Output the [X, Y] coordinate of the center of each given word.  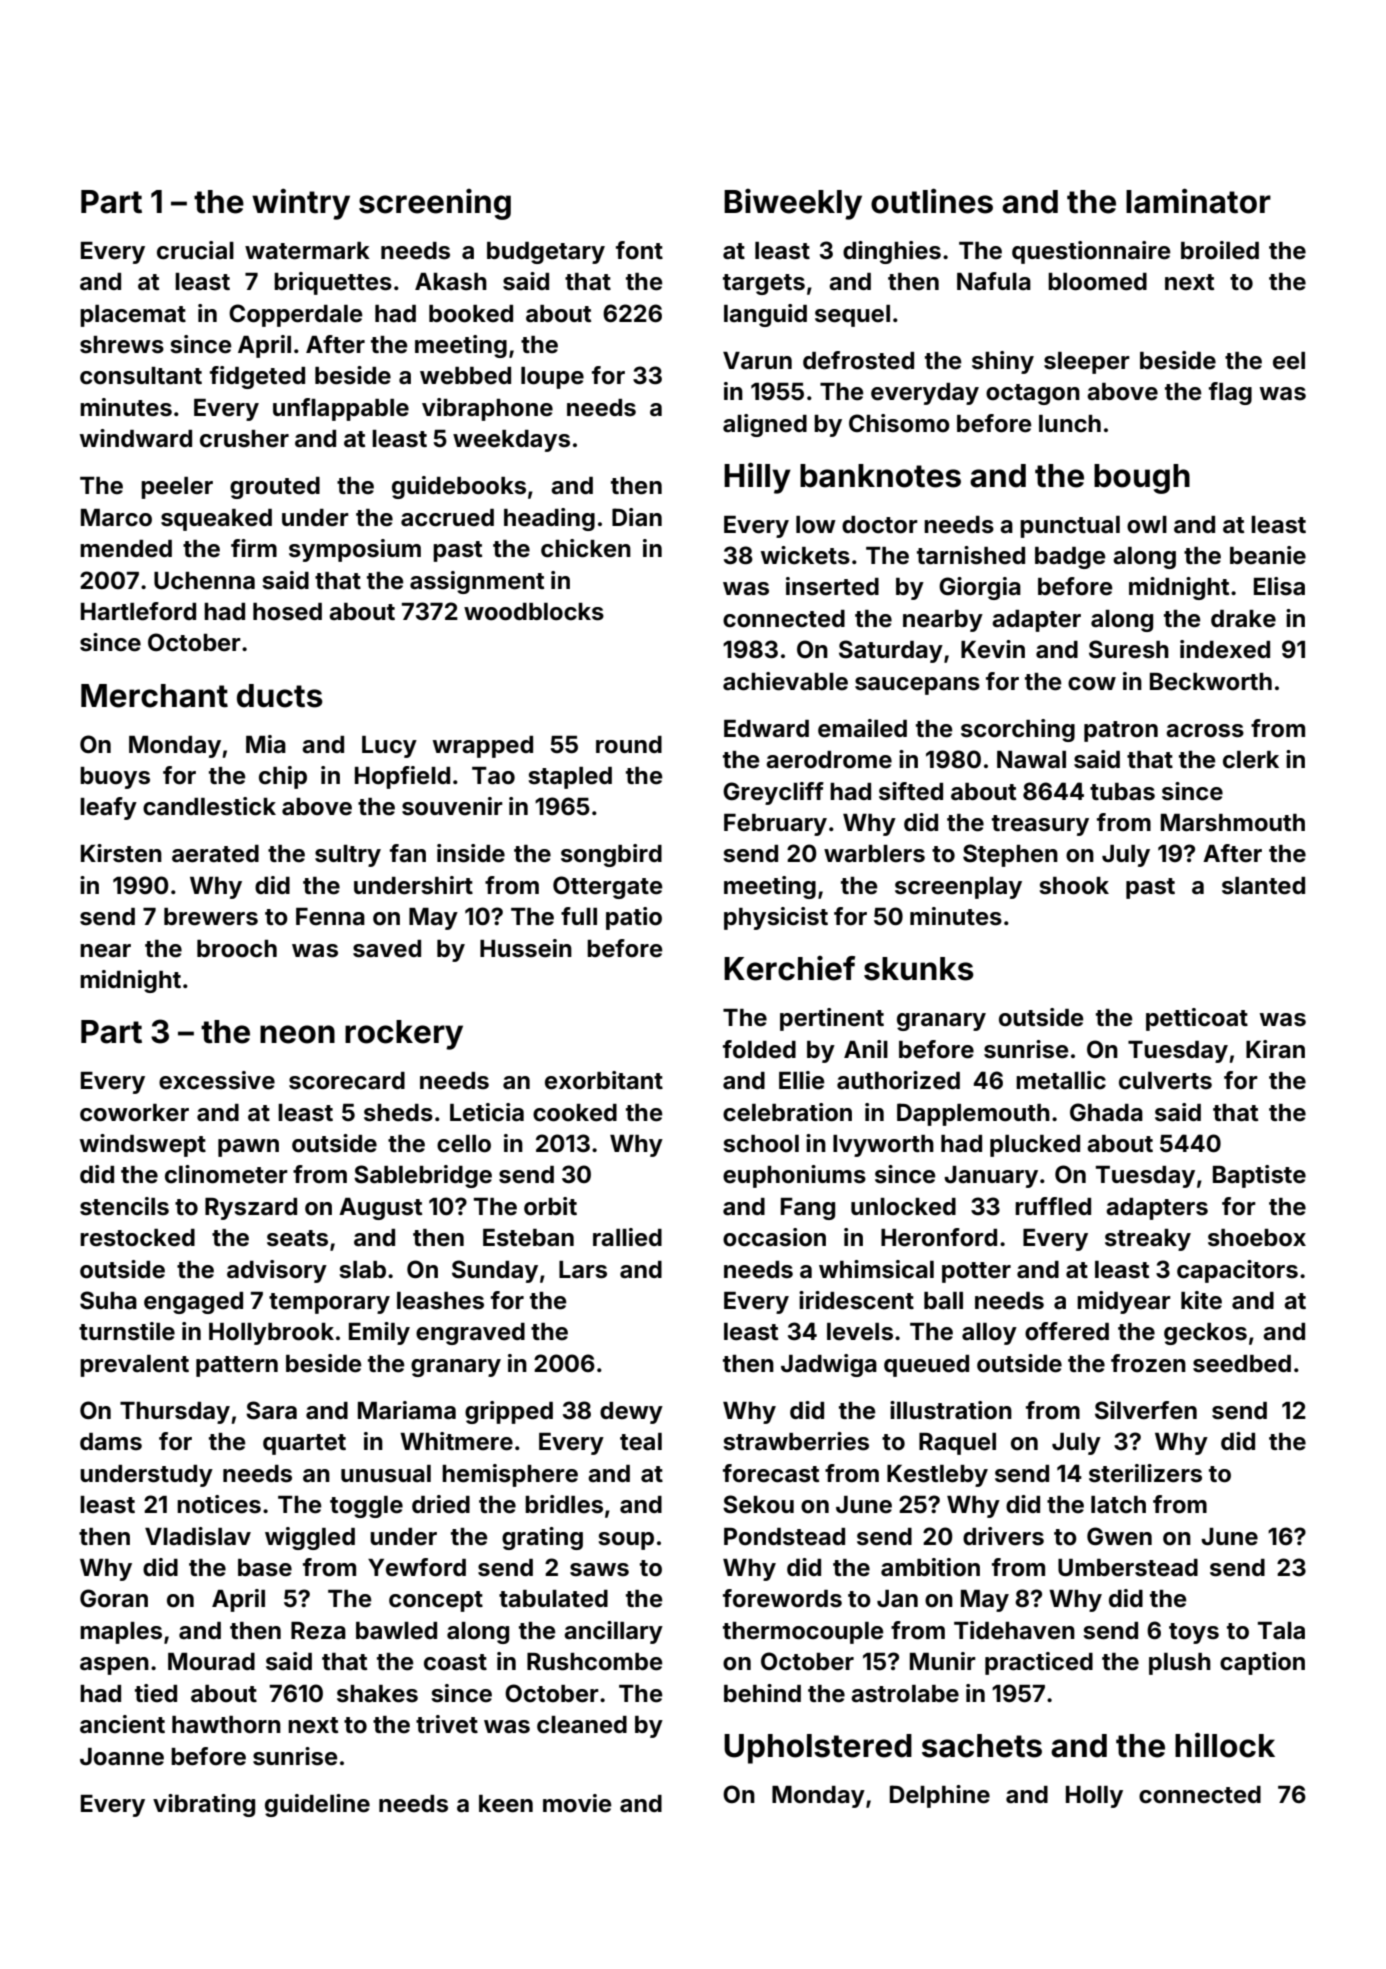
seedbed [1242, 1364]
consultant [141, 376]
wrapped [483, 747]
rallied [627, 1237]
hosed [287, 612]
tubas [1122, 792]
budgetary [546, 253]
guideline [317, 1805]
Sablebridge [423, 1176]
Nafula [994, 281]
